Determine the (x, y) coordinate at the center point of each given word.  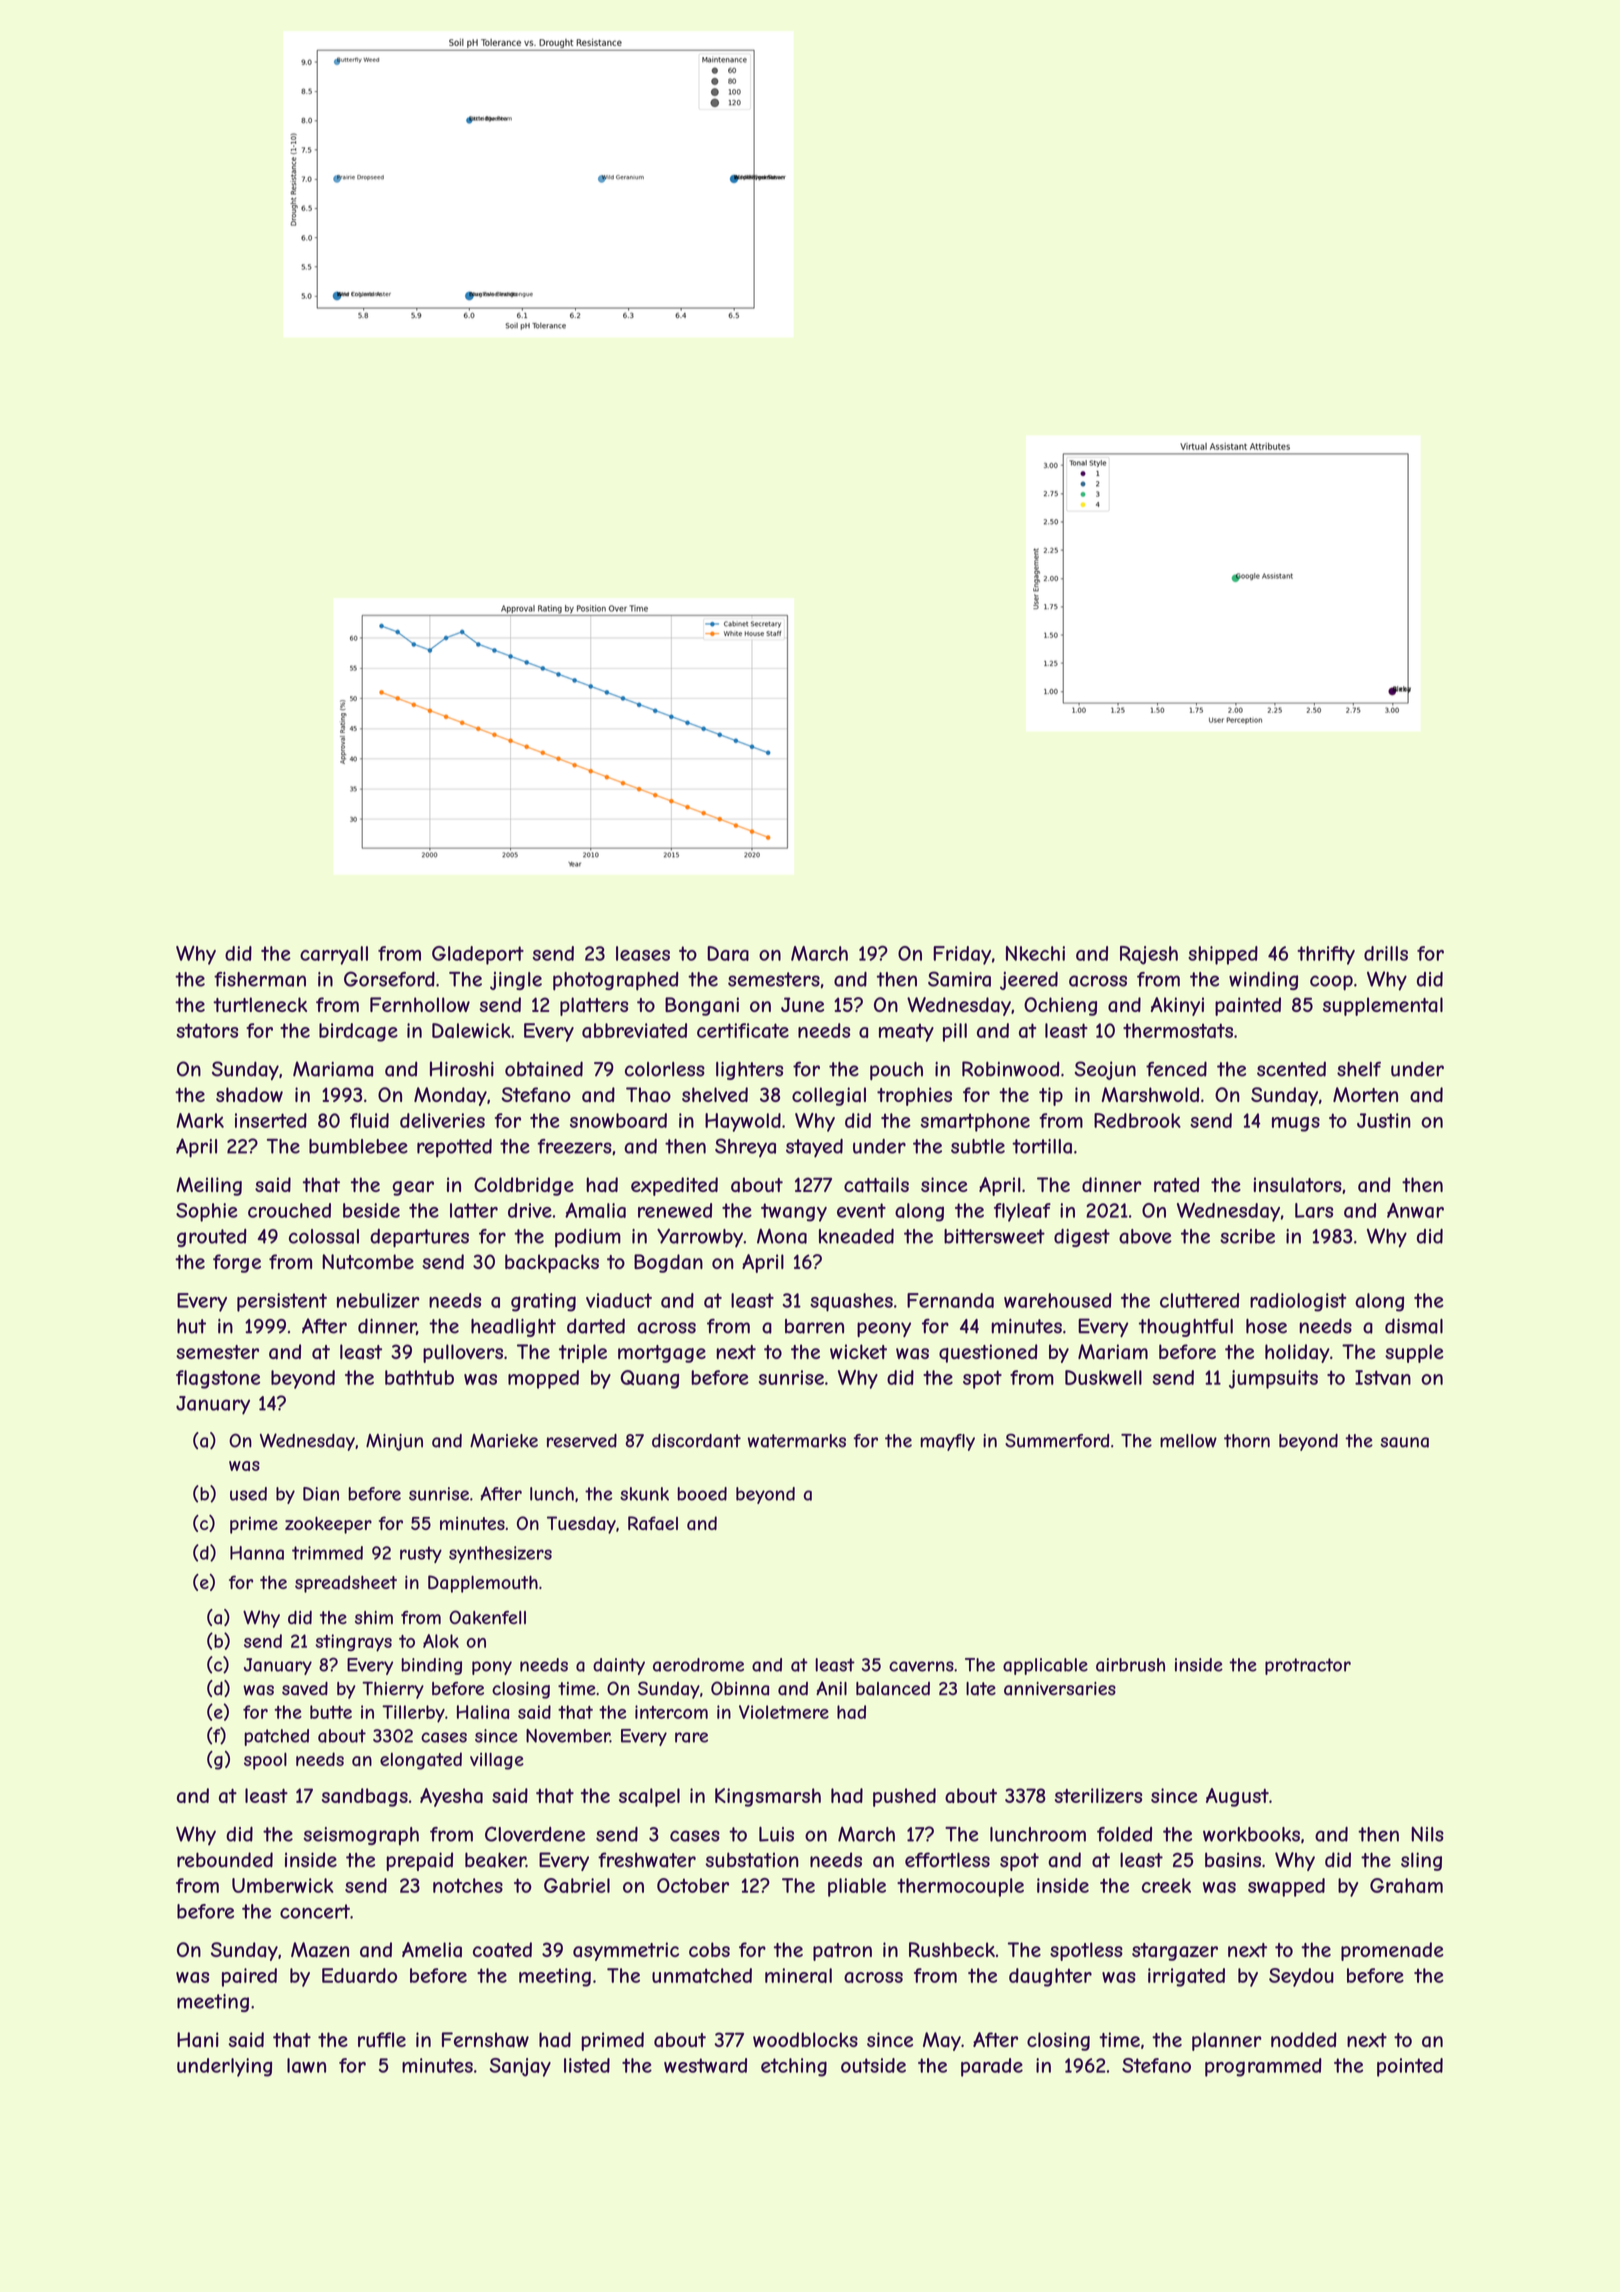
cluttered (1199, 1300)
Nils (1427, 1834)
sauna (1404, 1442)
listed (587, 2065)
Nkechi (1035, 953)
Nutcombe (368, 1261)
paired (249, 1977)
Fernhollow (420, 1004)
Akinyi (1177, 1006)
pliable (857, 1887)
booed (702, 1494)
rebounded (225, 1860)
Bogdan (668, 1263)
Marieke (504, 1441)
